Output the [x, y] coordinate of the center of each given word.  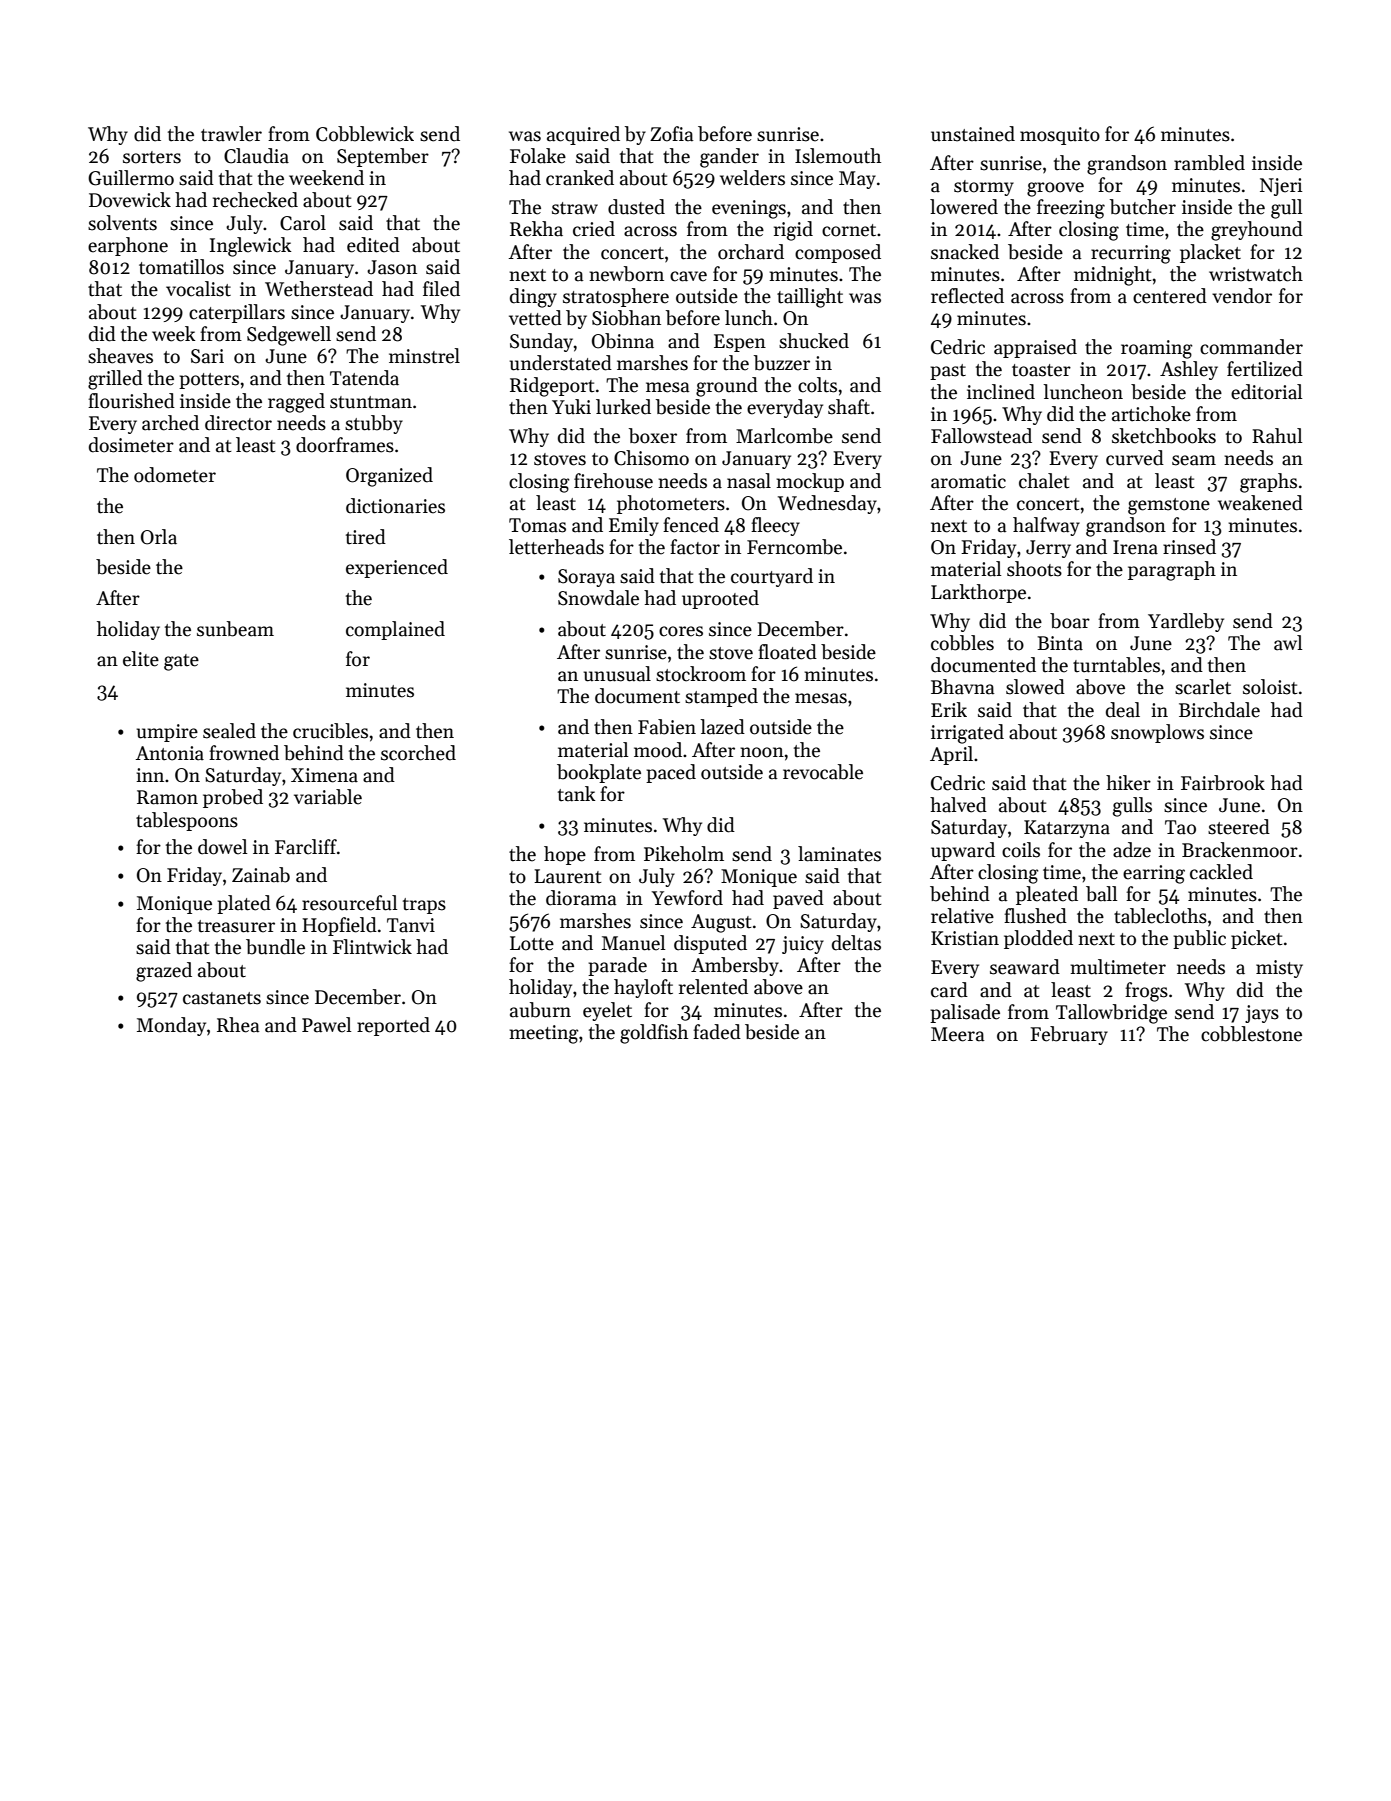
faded [717, 1032]
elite [141, 659]
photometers [671, 504]
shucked [814, 341]
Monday [171, 1026]
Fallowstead [981, 436]
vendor [1242, 296]
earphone [128, 246]
